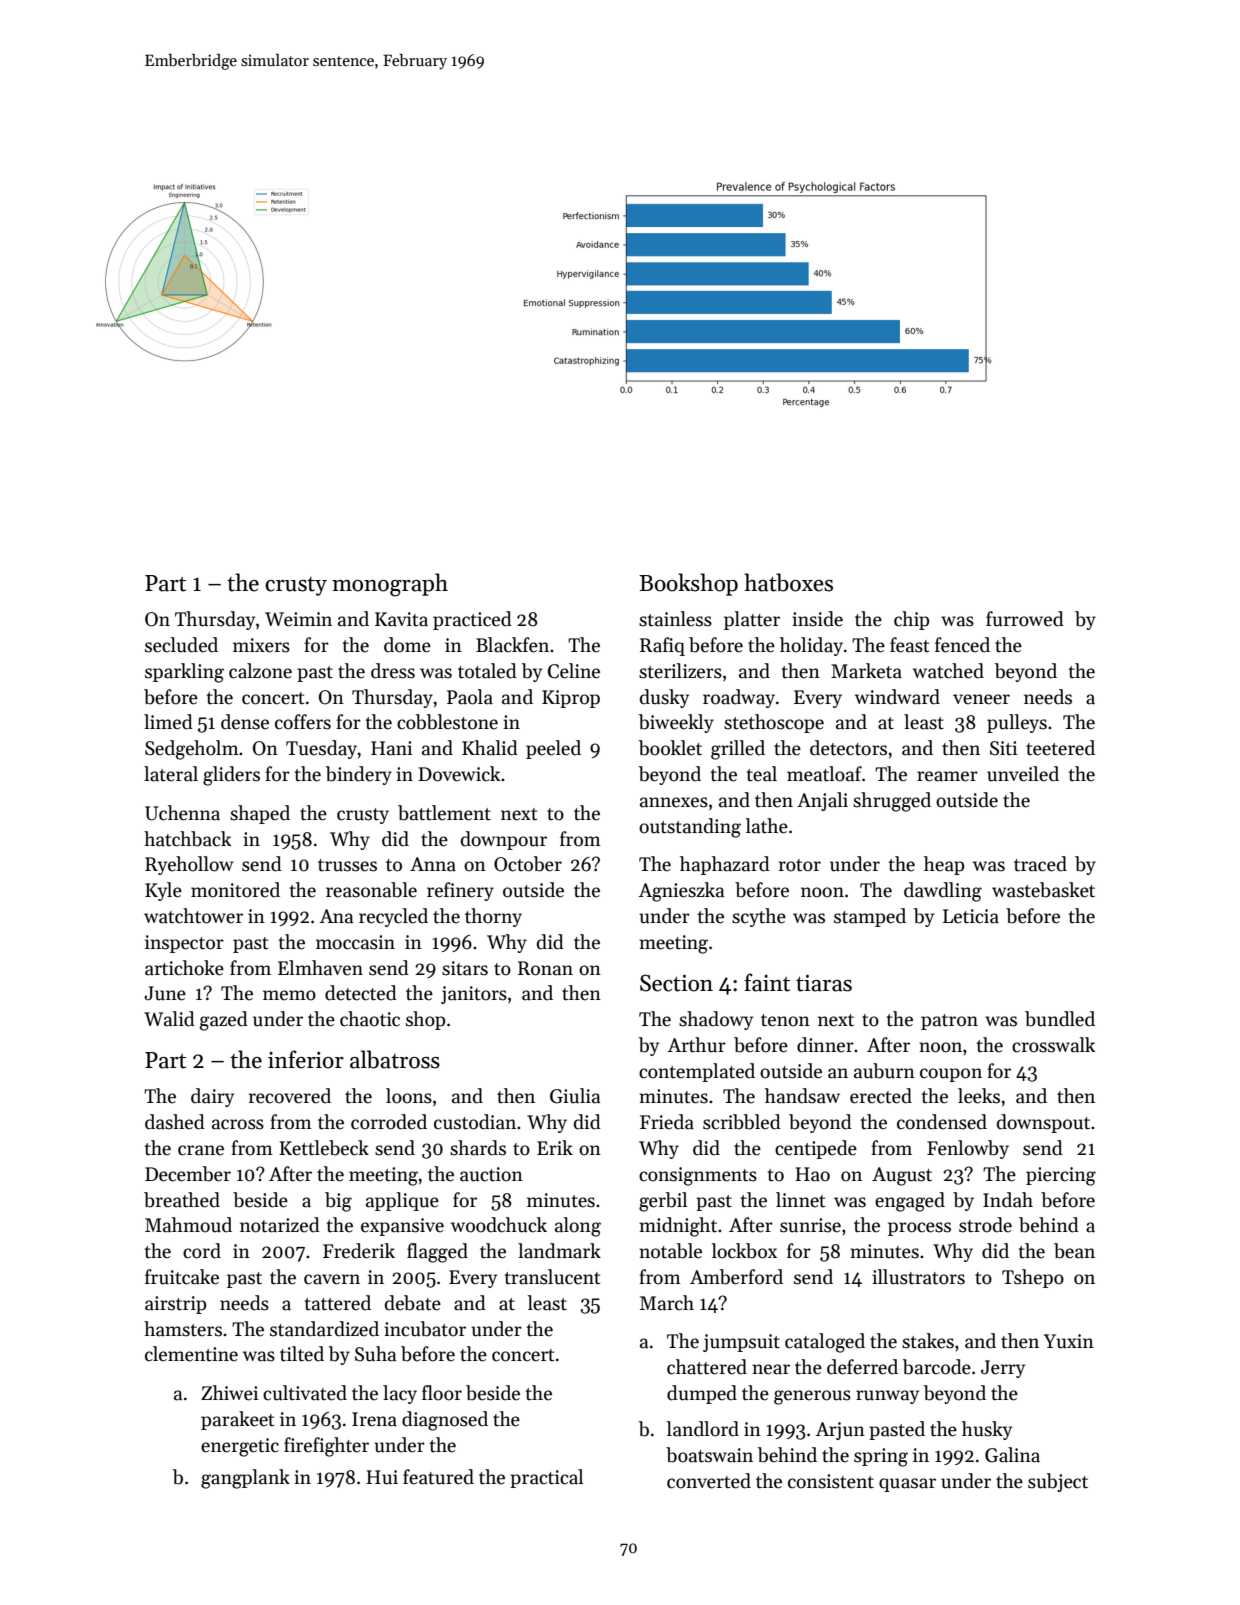  Describe the element at coordinates (1025, 619) in the screenshot. I see `furrowed` at that location.
